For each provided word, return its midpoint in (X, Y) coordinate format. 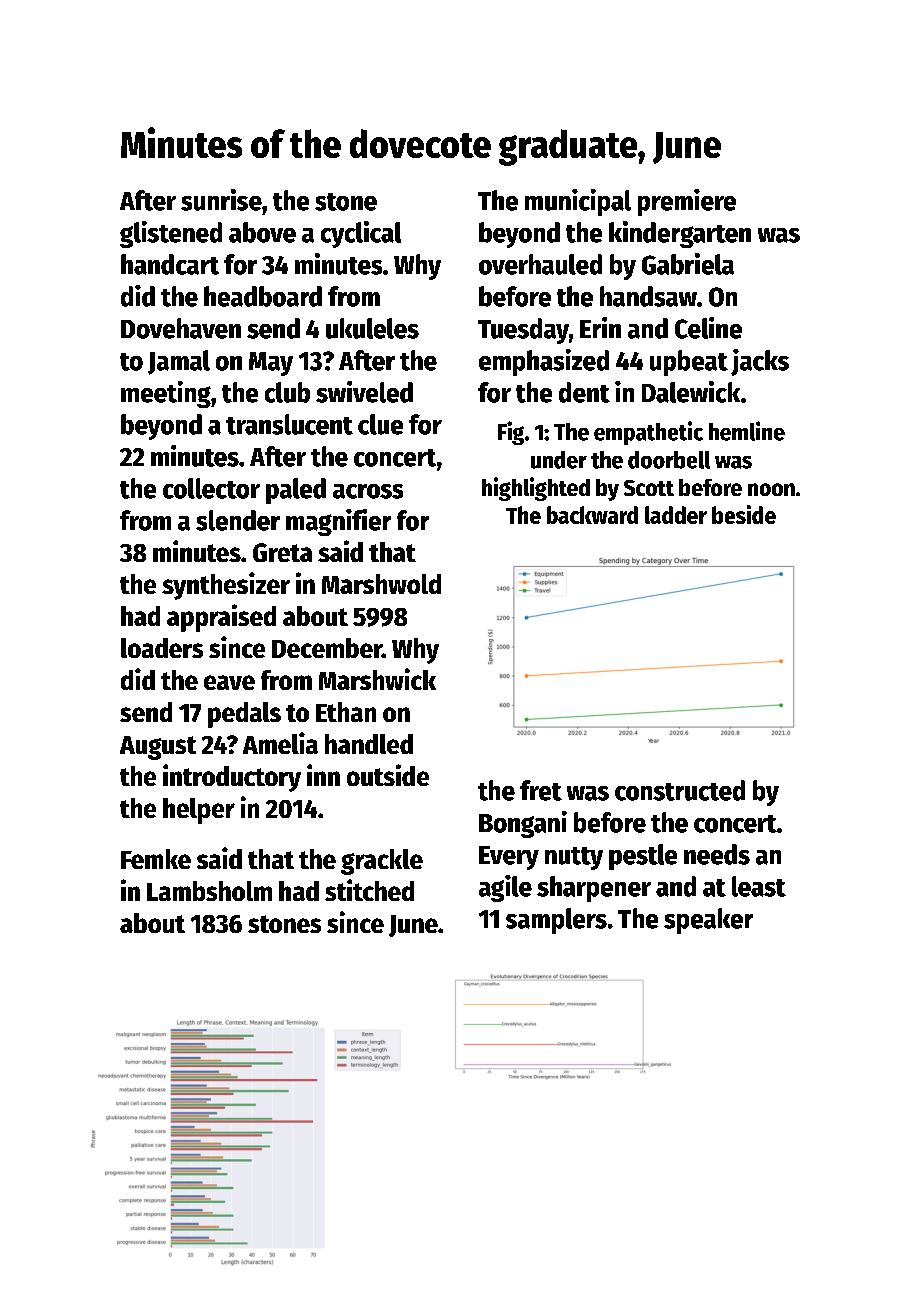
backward (592, 515)
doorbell (669, 460)
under (559, 460)
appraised (221, 618)
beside (744, 514)
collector (211, 488)
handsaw (648, 296)
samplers (556, 921)
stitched (369, 890)
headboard (263, 296)
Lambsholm (209, 891)
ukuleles (372, 328)
